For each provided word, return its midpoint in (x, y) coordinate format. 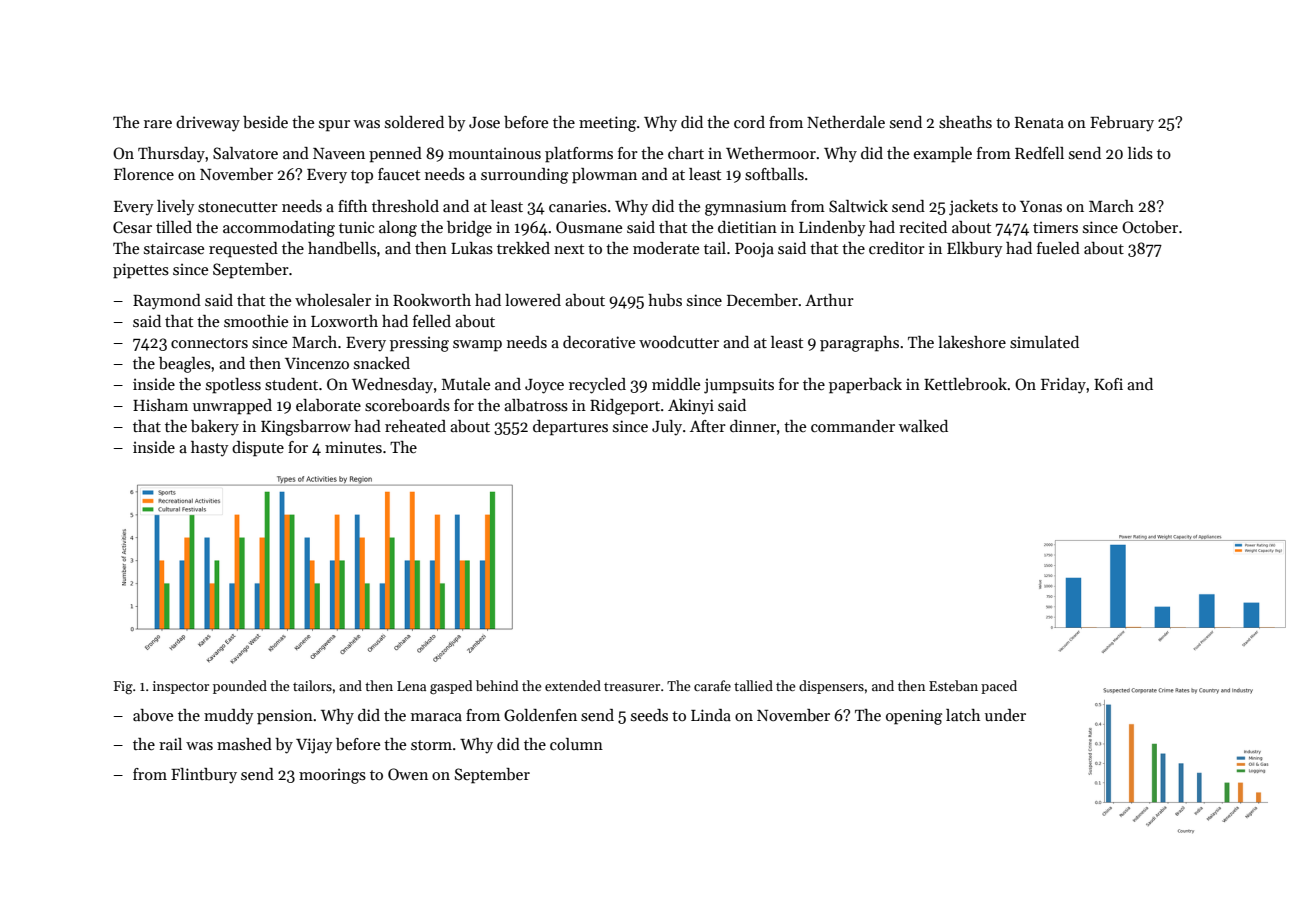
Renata (1039, 122)
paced (999, 687)
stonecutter (238, 207)
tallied (753, 685)
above (153, 715)
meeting (607, 124)
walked (923, 426)
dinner (753, 426)
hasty (210, 449)
